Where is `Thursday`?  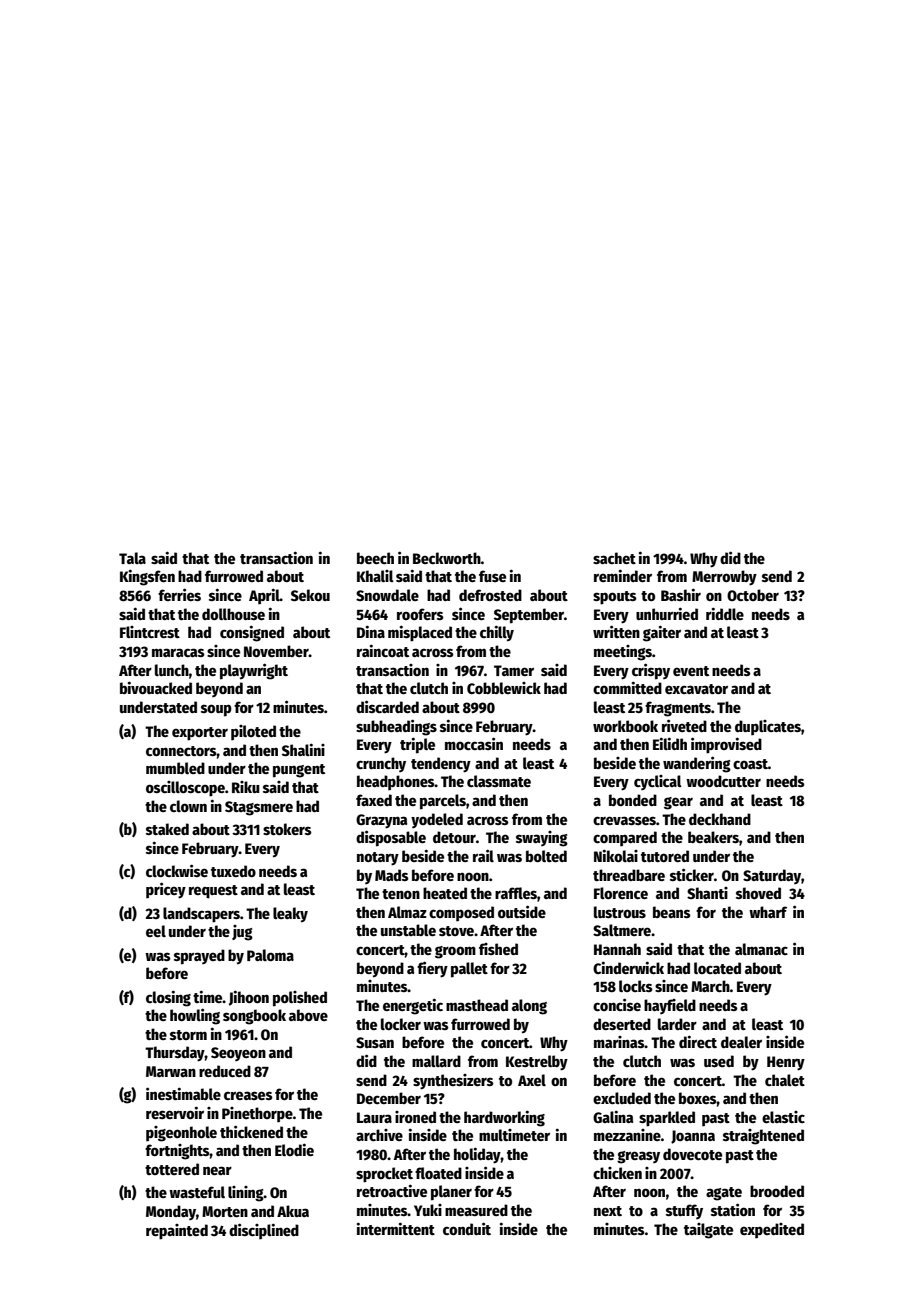 Thursday is located at coordinates (175, 1054).
